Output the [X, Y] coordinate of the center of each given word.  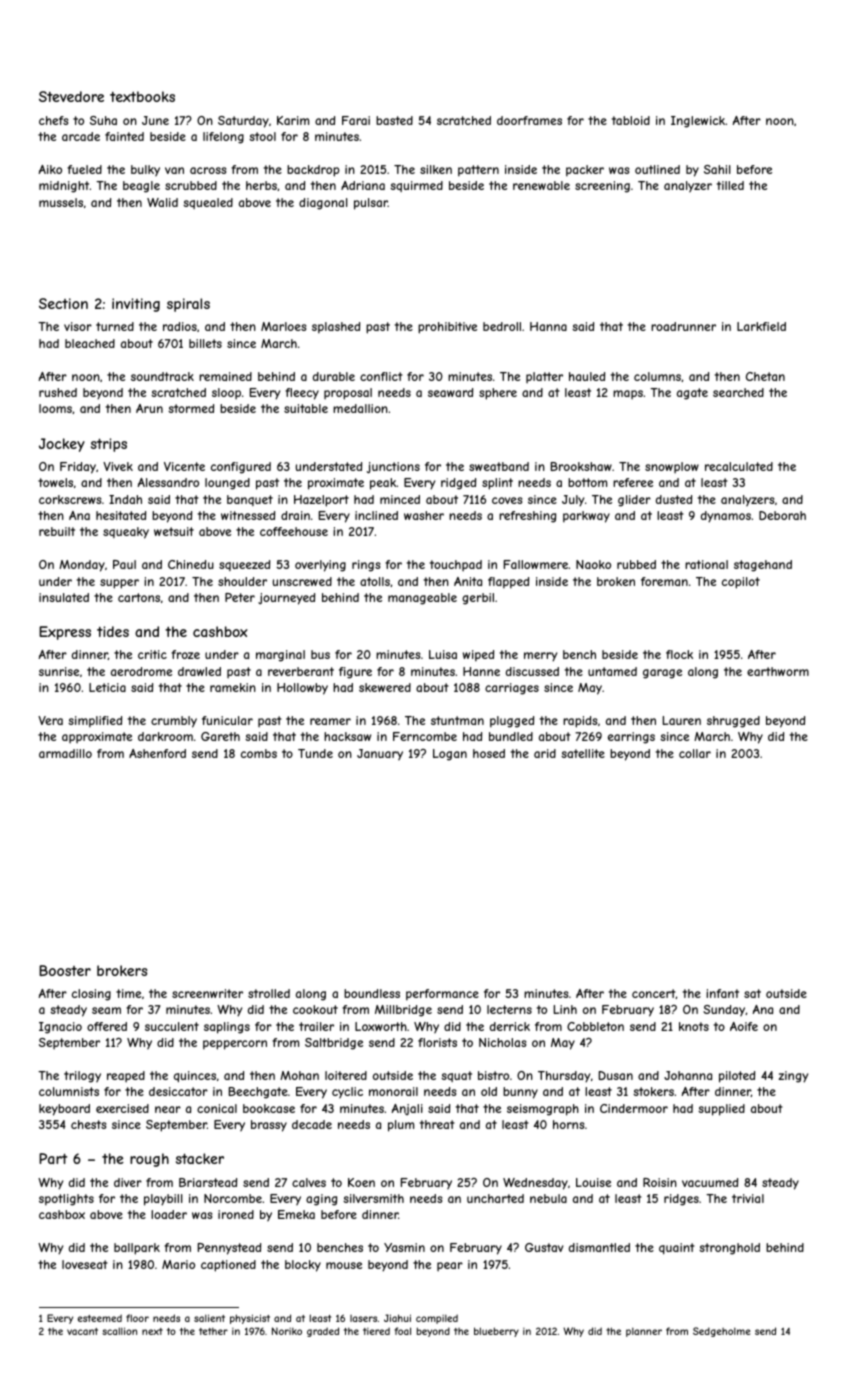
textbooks [142, 96]
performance [442, 995]
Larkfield [761, 326]
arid [545, 753]
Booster [65, 970]
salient [209, 1318]
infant [722, 993]
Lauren [682, 720]
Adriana [363, 185]
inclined [376, 515]
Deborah [782, 515]
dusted [674, 499]
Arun [149, 408]
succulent [172, 1026]
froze [185, 654]
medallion [360, 408]
